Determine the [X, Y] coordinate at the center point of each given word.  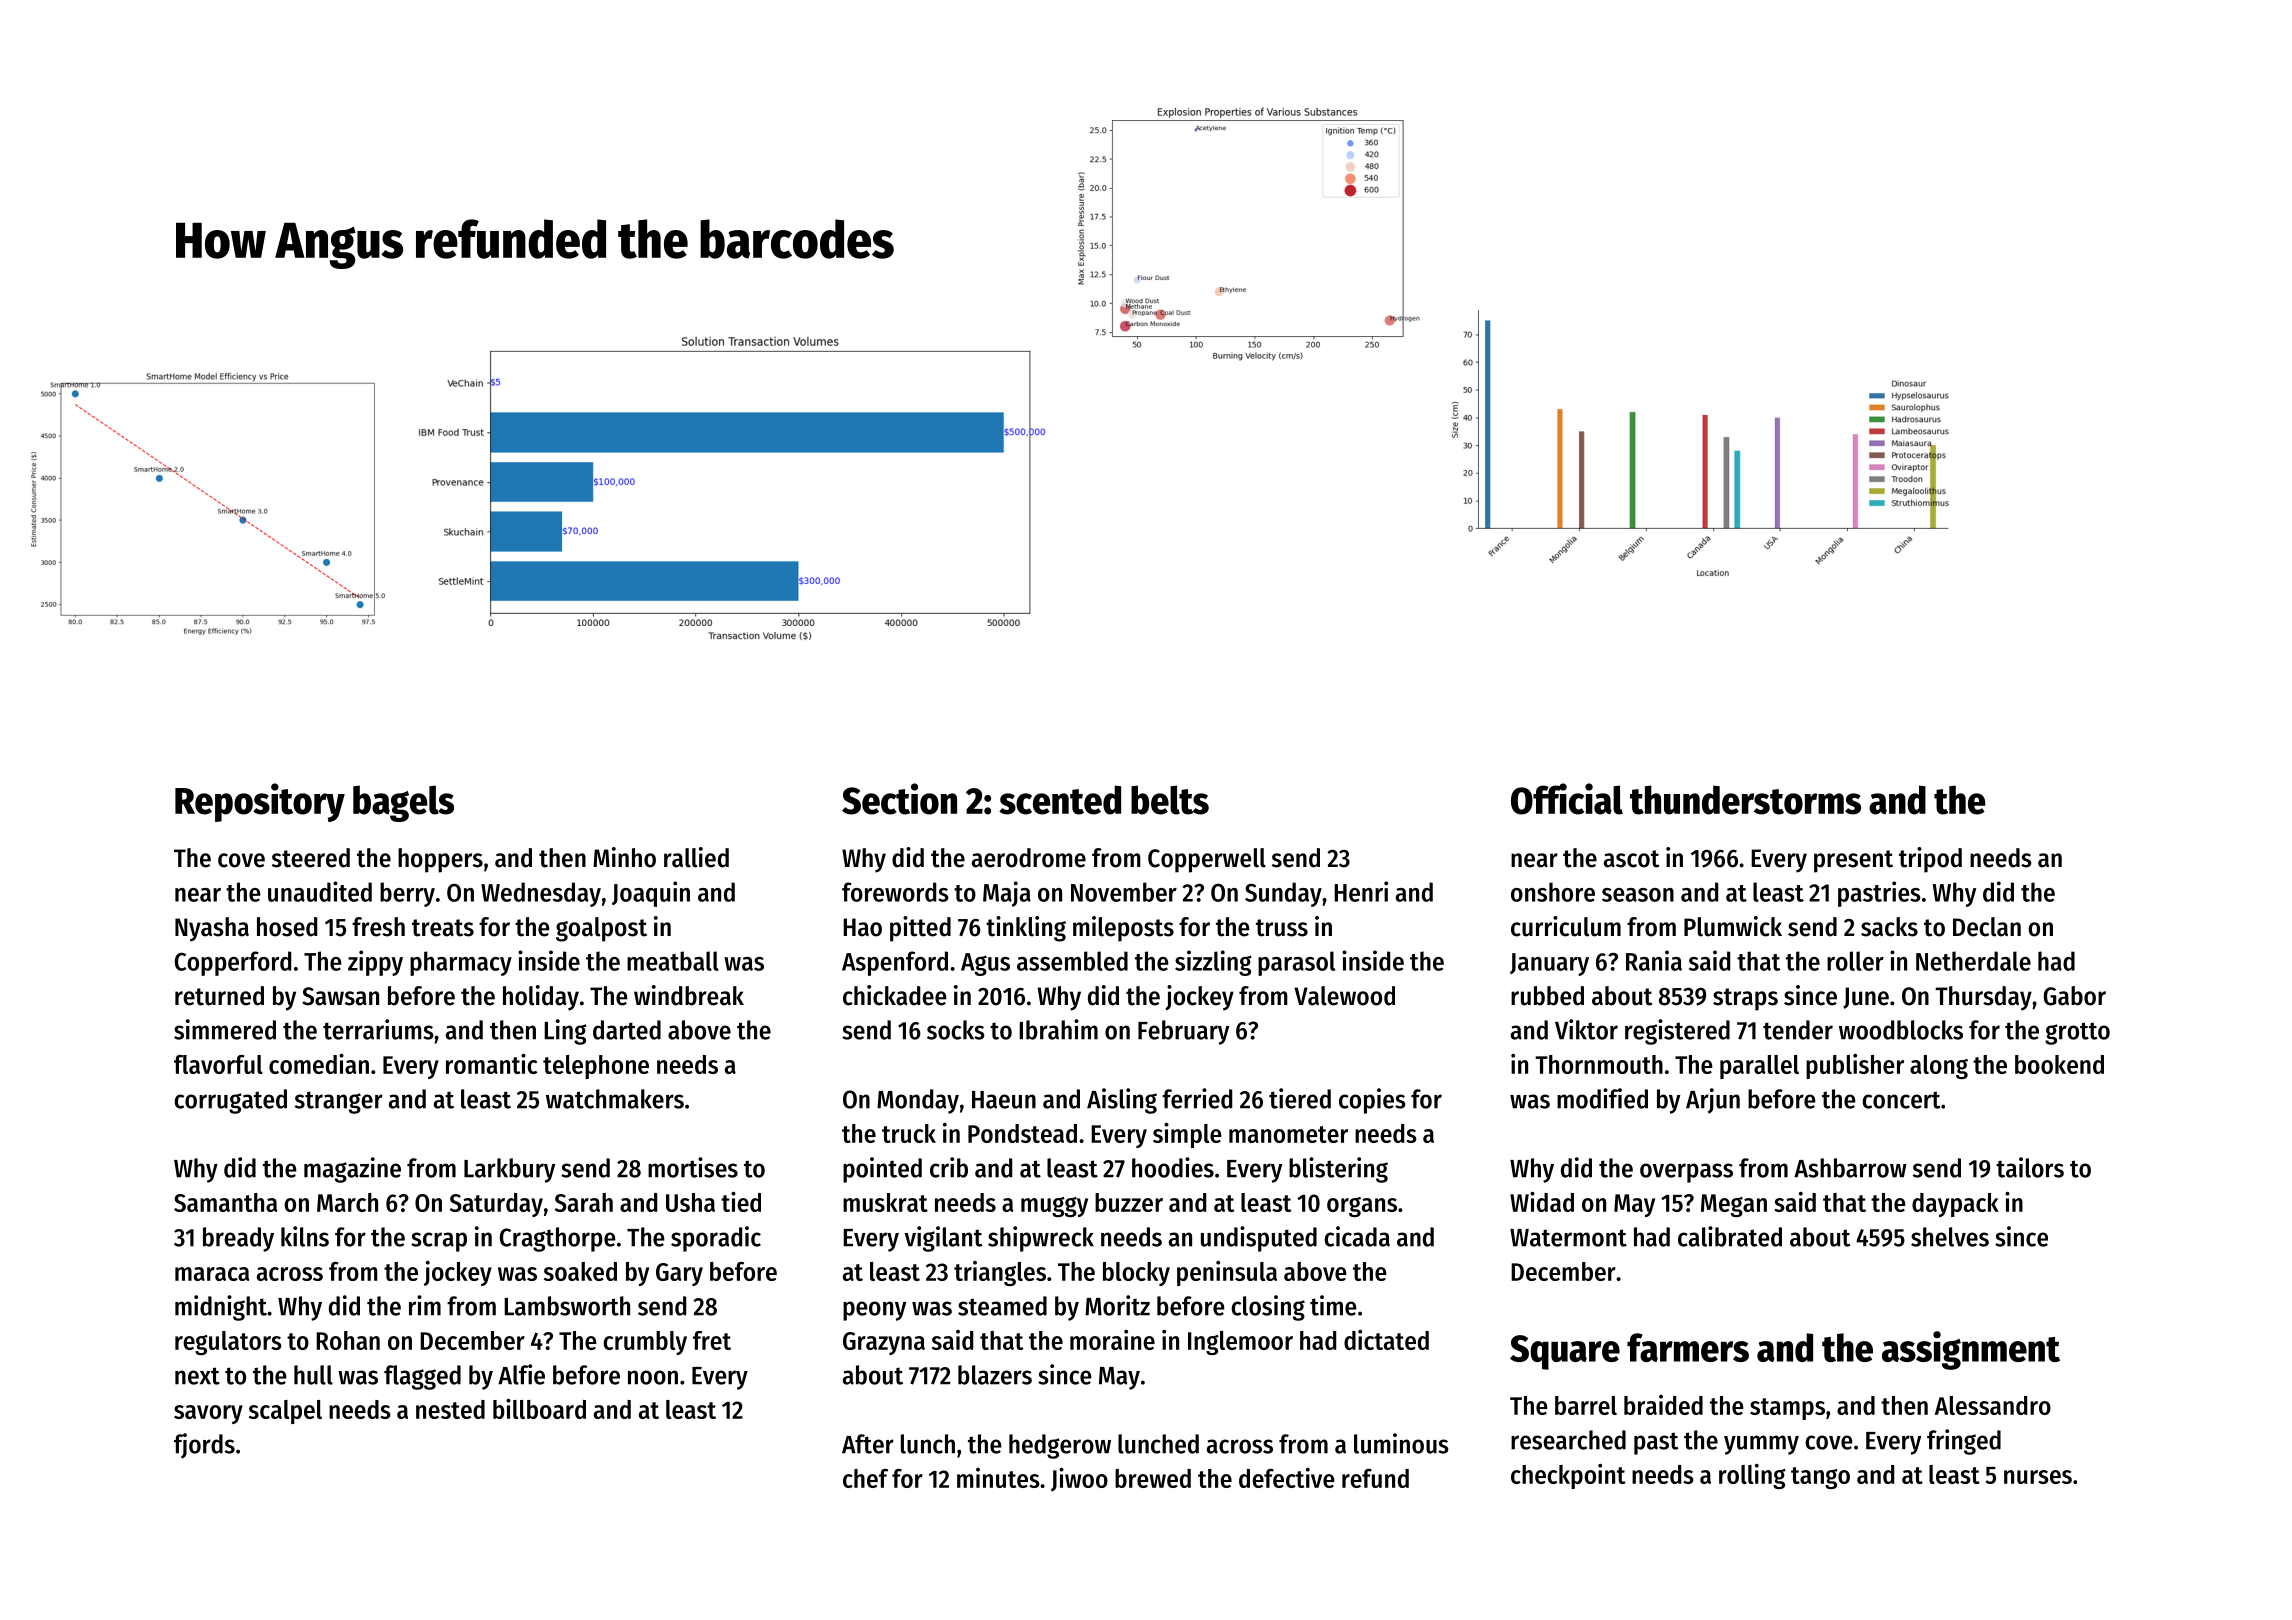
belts [1170, 800]
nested [450, 1409]
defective [1287, 1478]
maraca [212, 1274]
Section [899, 799]
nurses [2038, 1477]
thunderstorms [1745, 800]
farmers [1688, 1347]
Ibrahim [1058, 1029]
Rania [1654, 960]
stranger [339, 1102]
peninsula [1227, 1273]
